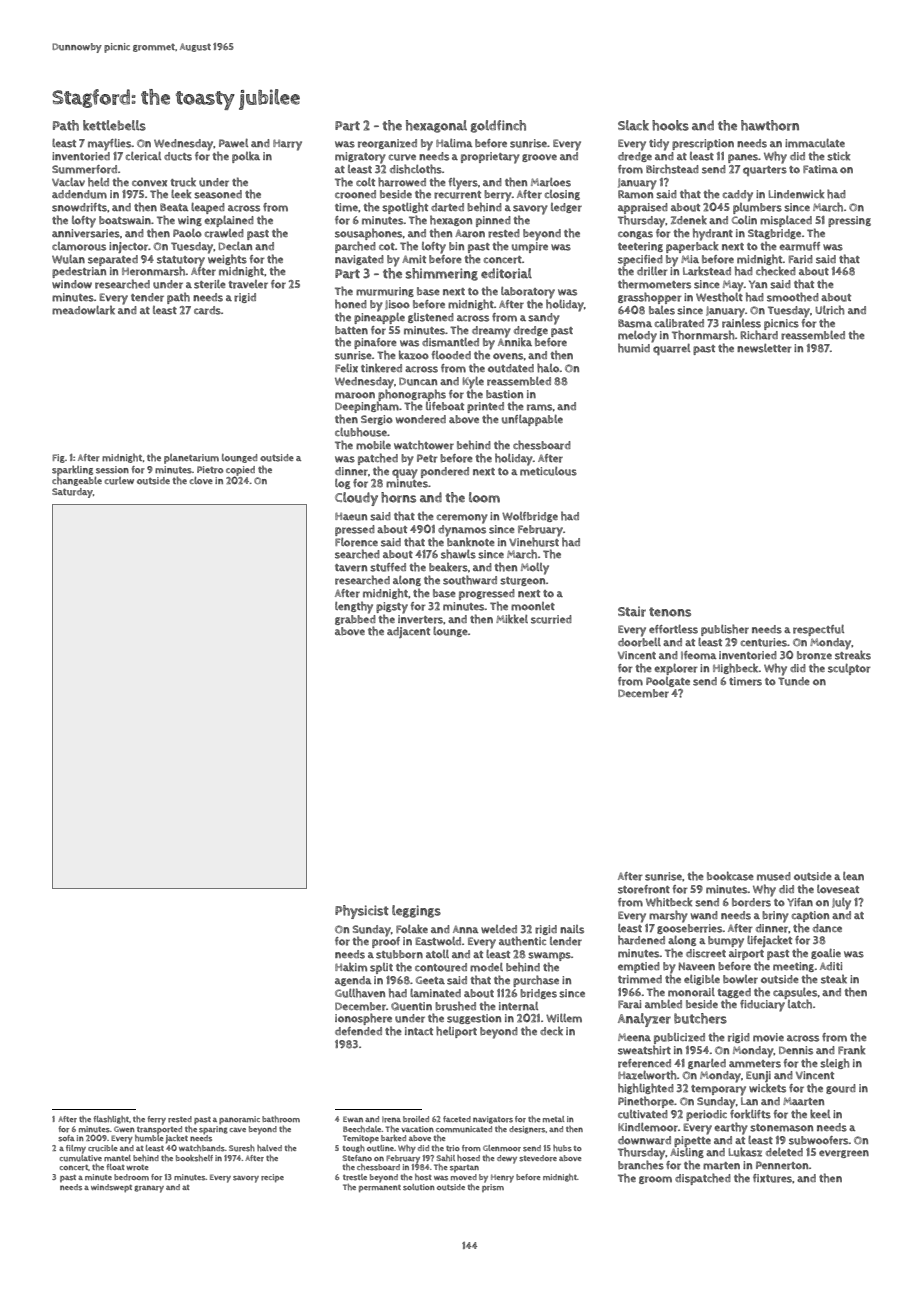  Describe the element at coordinates (549, 956) in the page. I see `swamps` at that location.
